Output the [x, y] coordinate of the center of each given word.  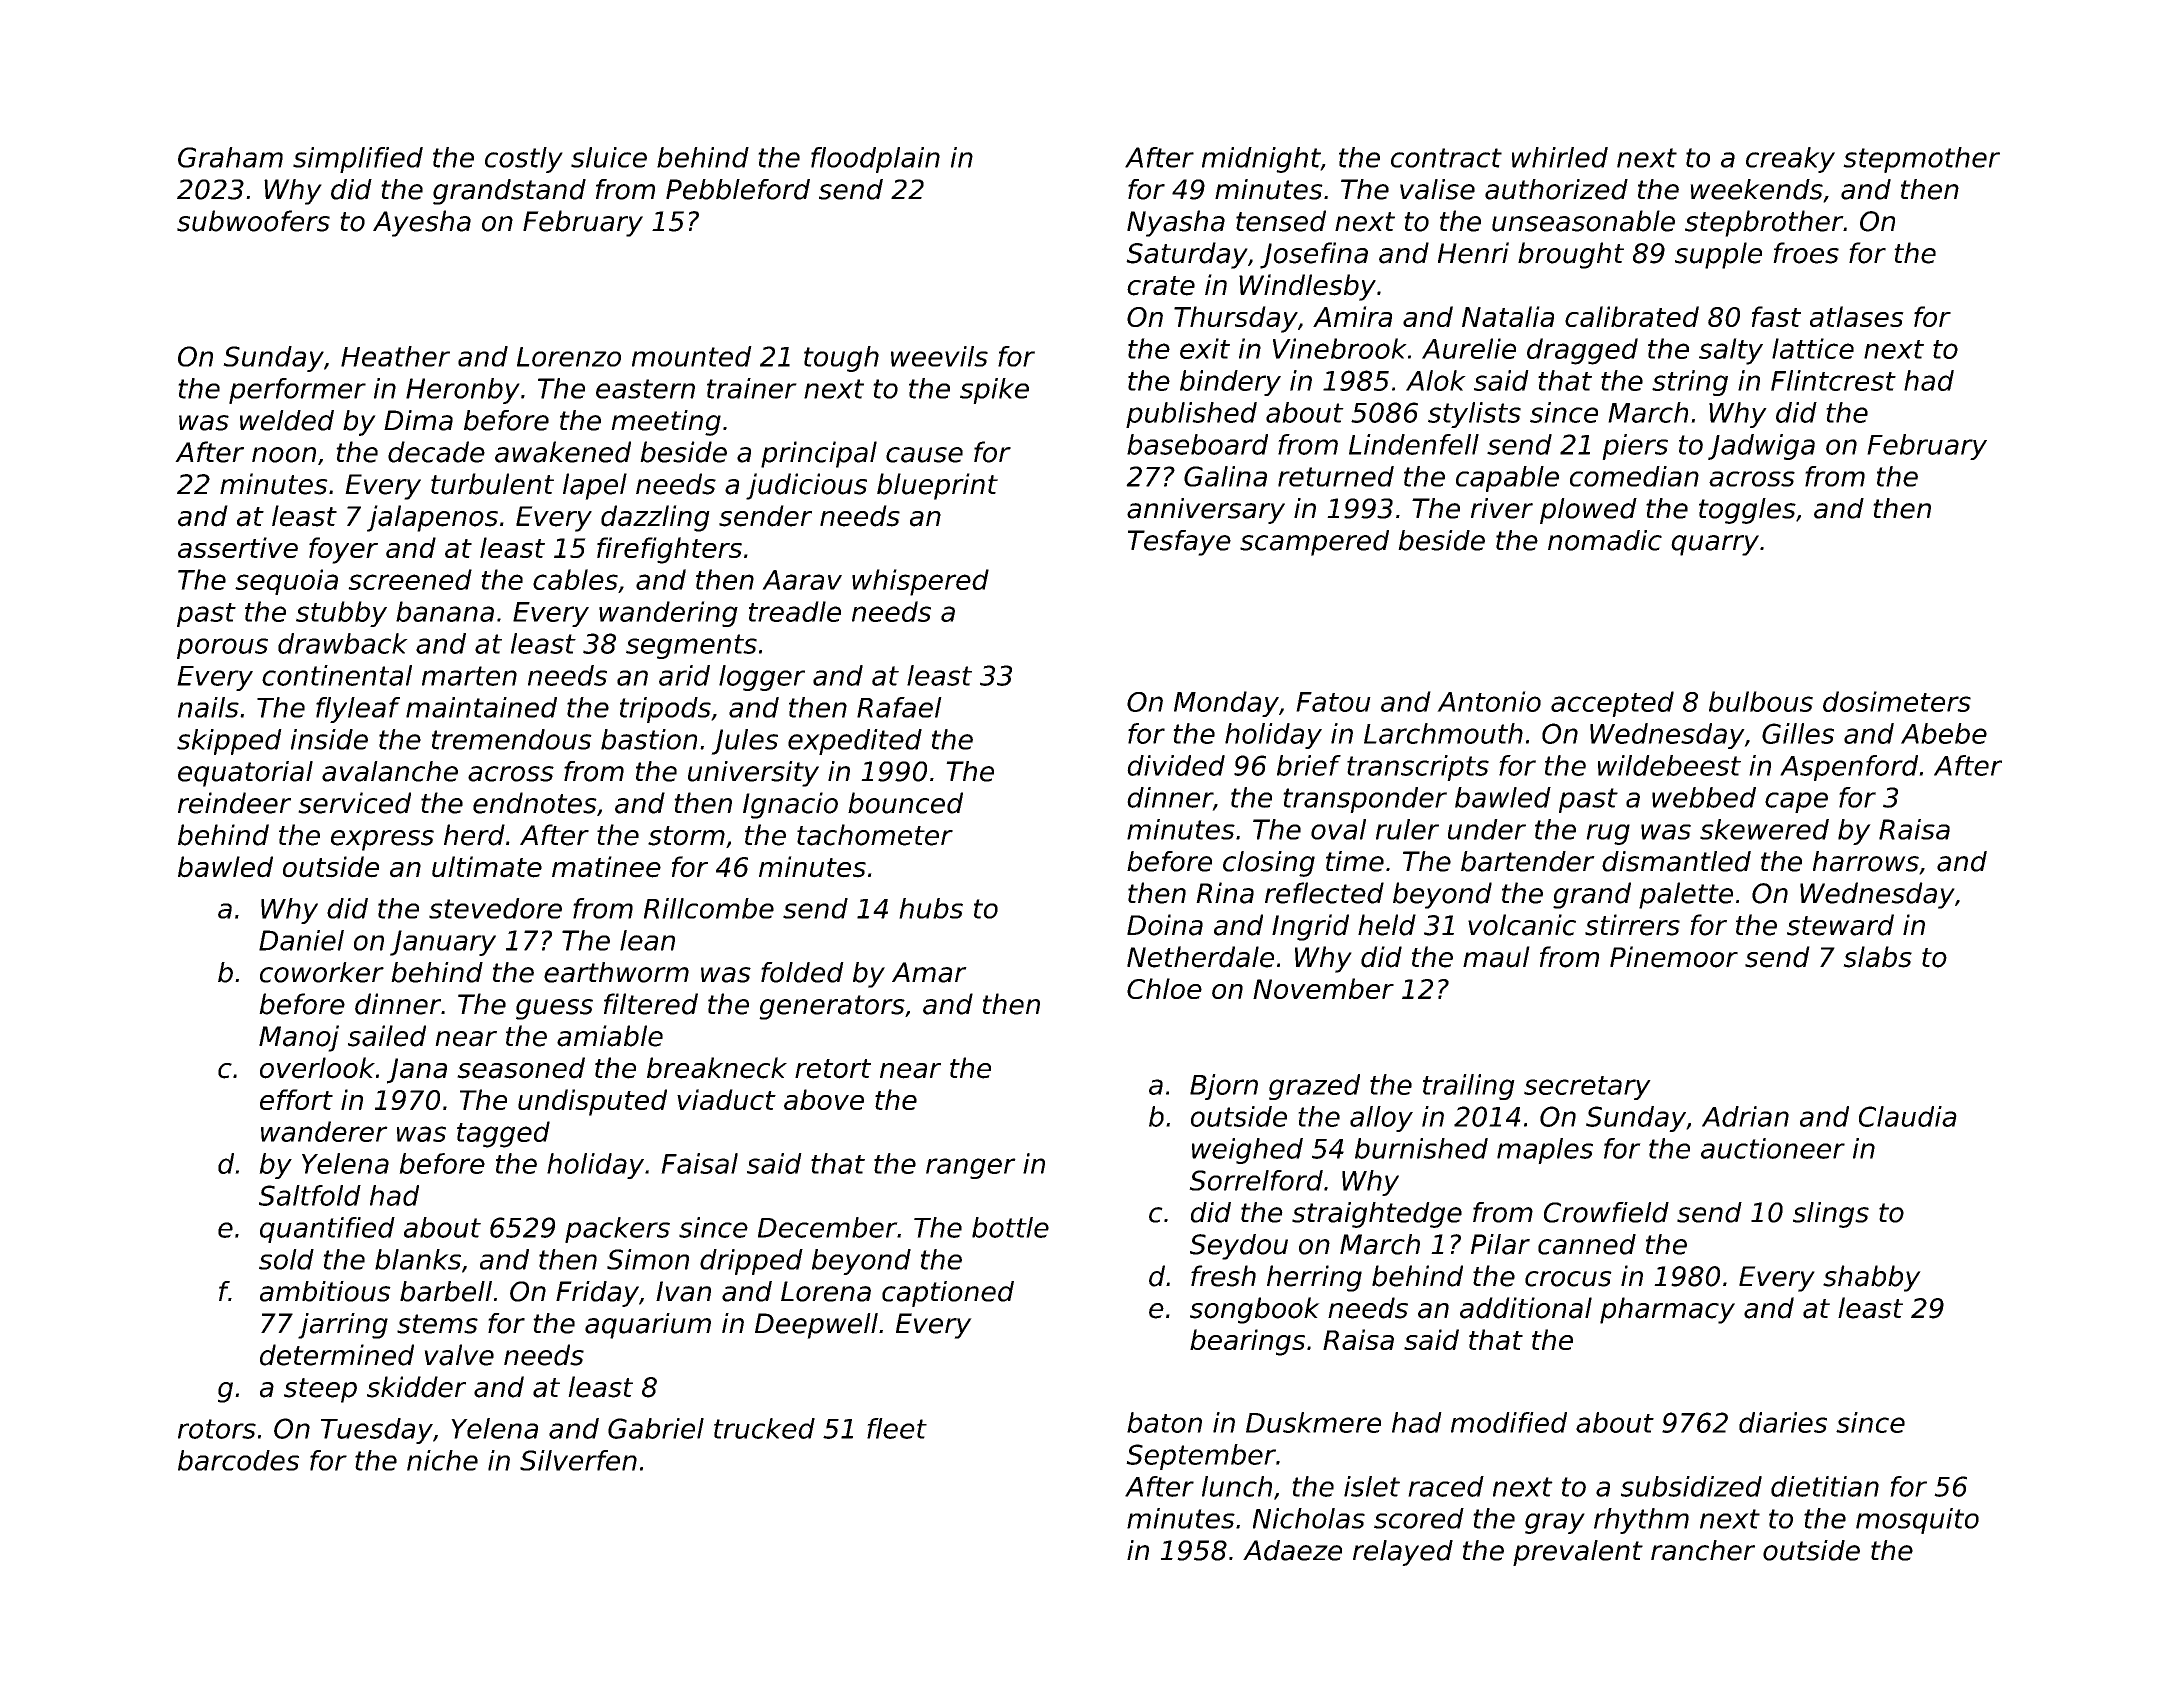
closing [1269, 864]
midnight [1261, 160]
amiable [610, 1036]
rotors [217, 1429]
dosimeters [1897, 701]
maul [1496, 957]
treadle [795, 611]
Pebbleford [738, 189]
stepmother [1921, 160]
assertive [238, 547]
